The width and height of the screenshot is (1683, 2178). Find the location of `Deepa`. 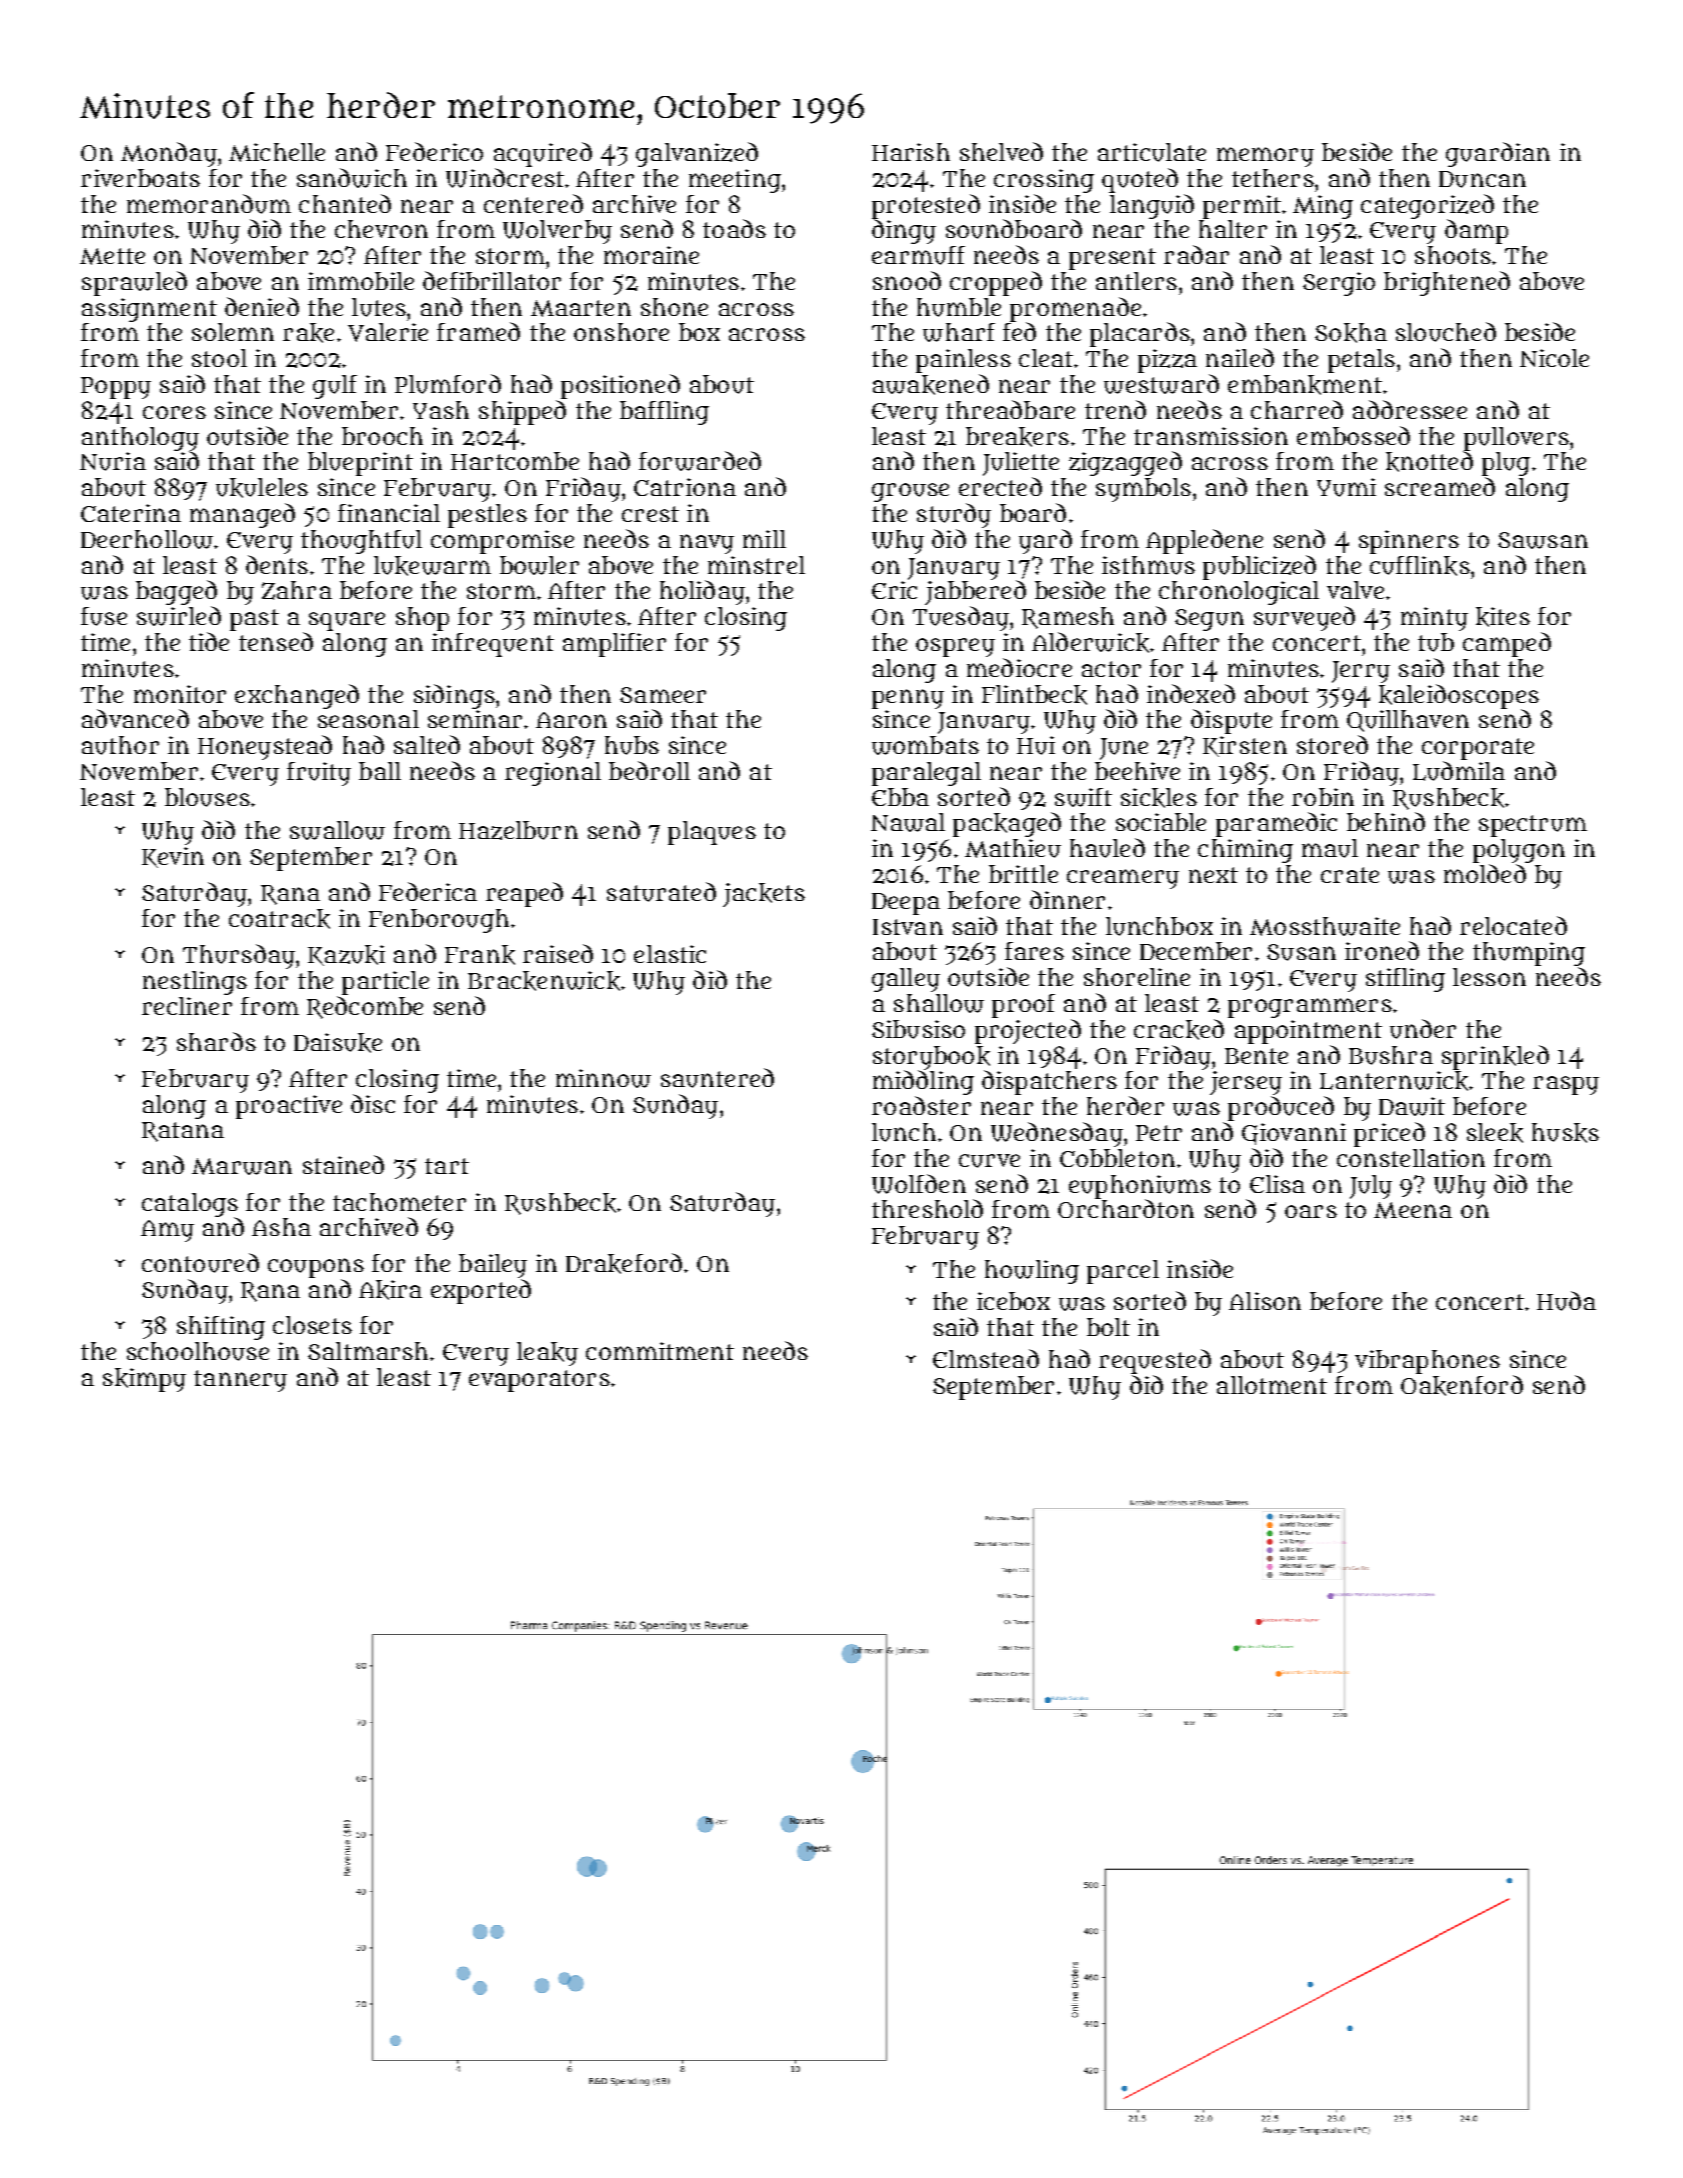

Deepa is located at coordinates (906, 904).
